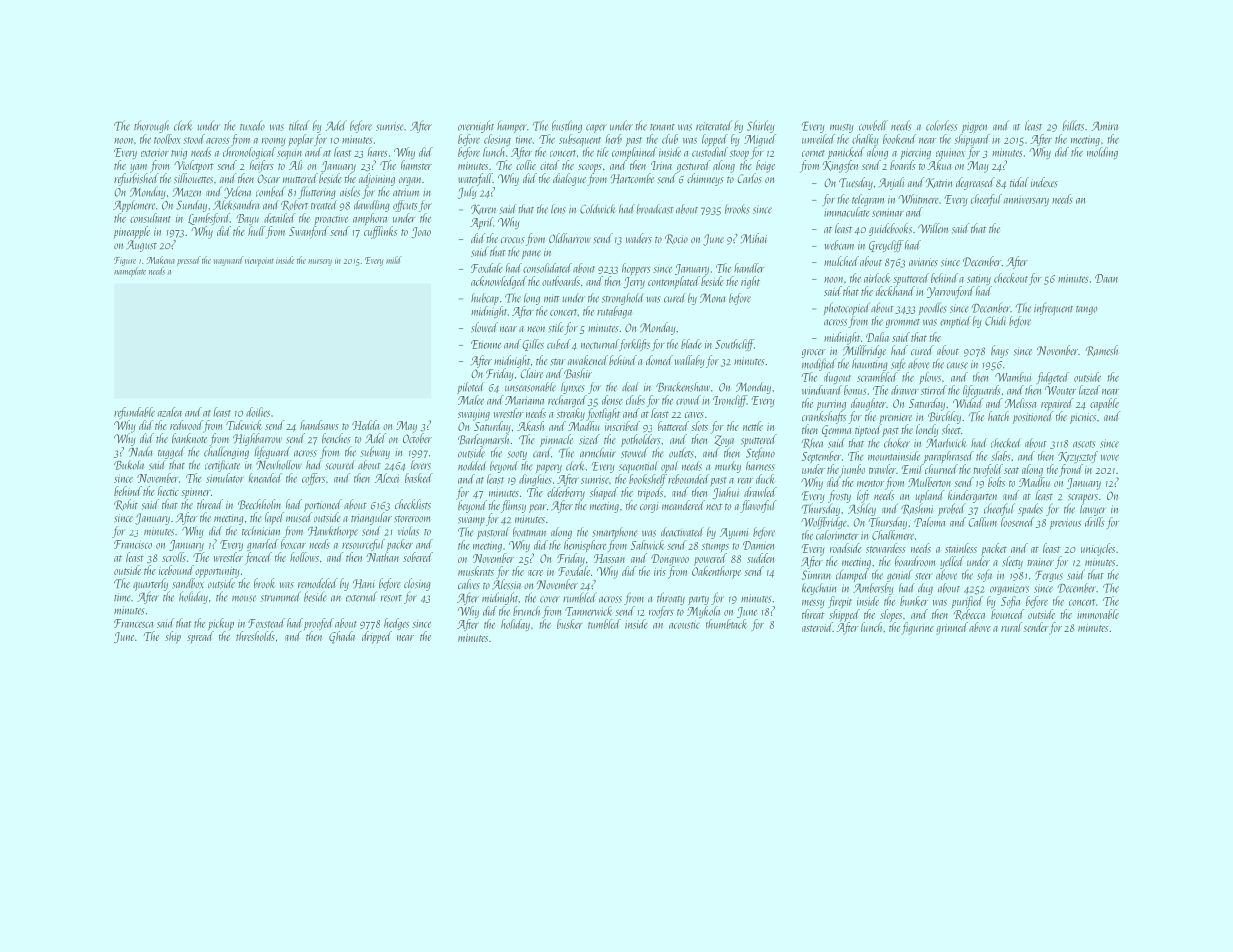 This screenshot has width=1233, height=952. What do you see at coordinates (366, 425) in the screenshot?
I see `Hedda` at bounding box center [366, 425].
